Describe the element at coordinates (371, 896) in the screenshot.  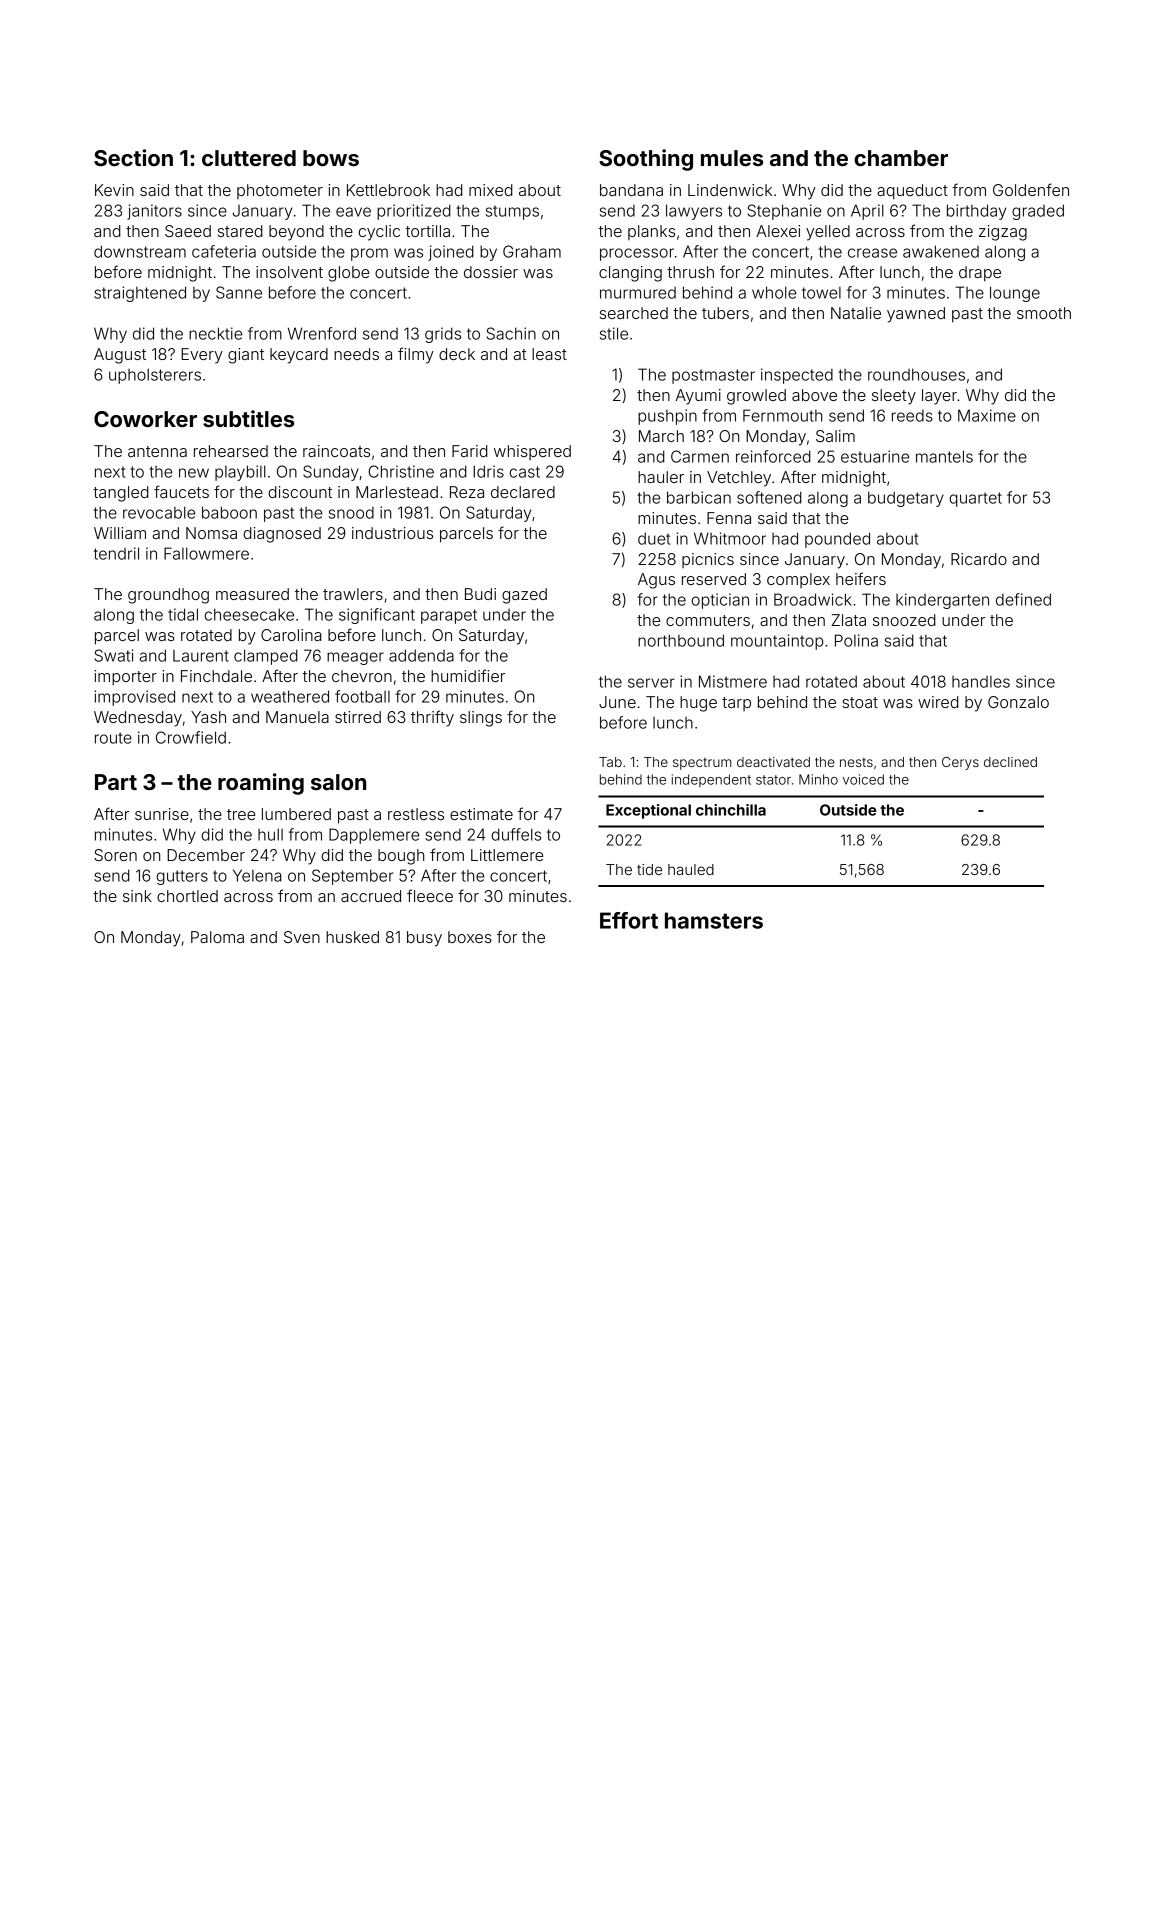
I see `accrued` at that location.
